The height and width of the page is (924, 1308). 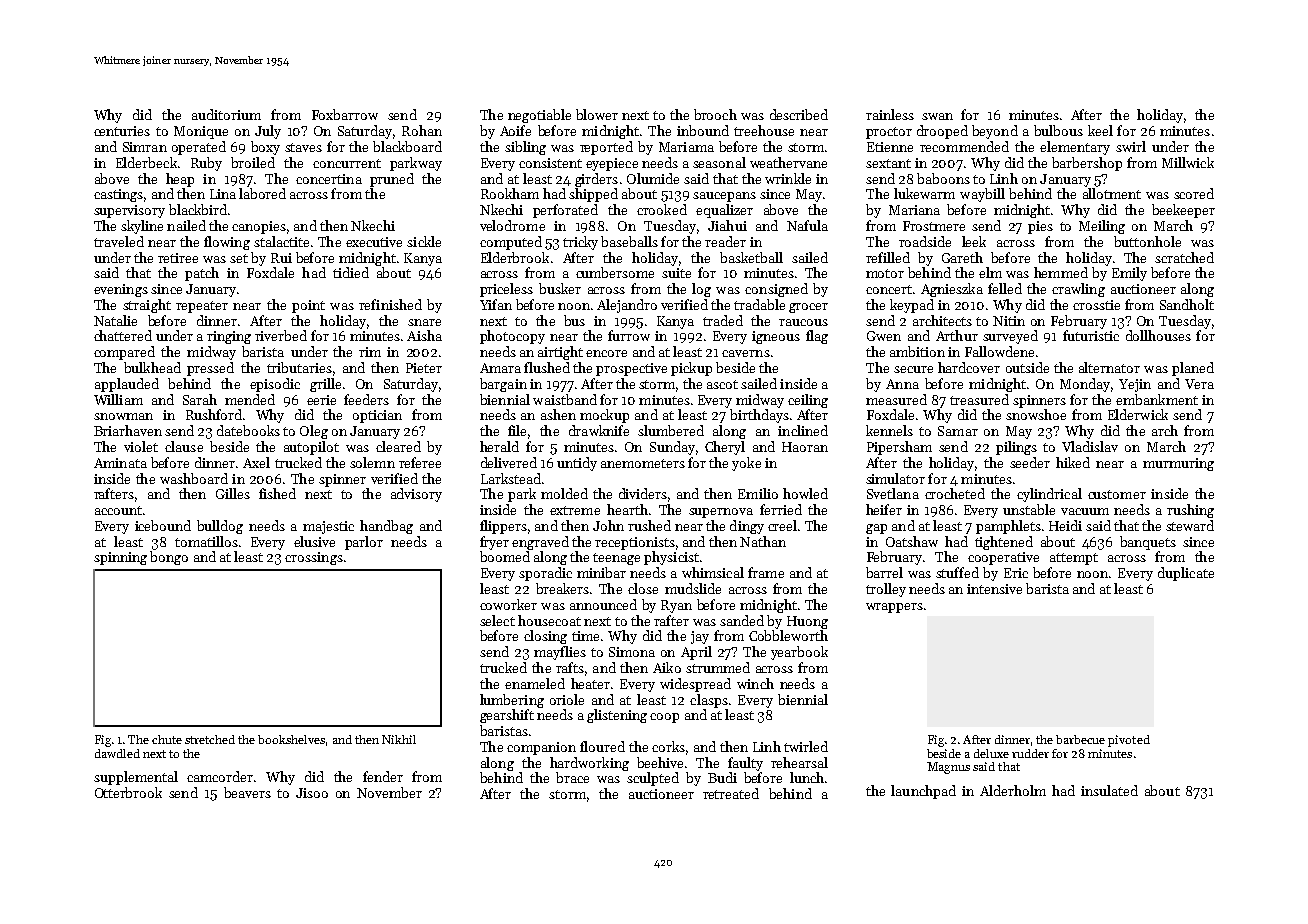 I want to click on washboard, so click(x=194, y=478).
